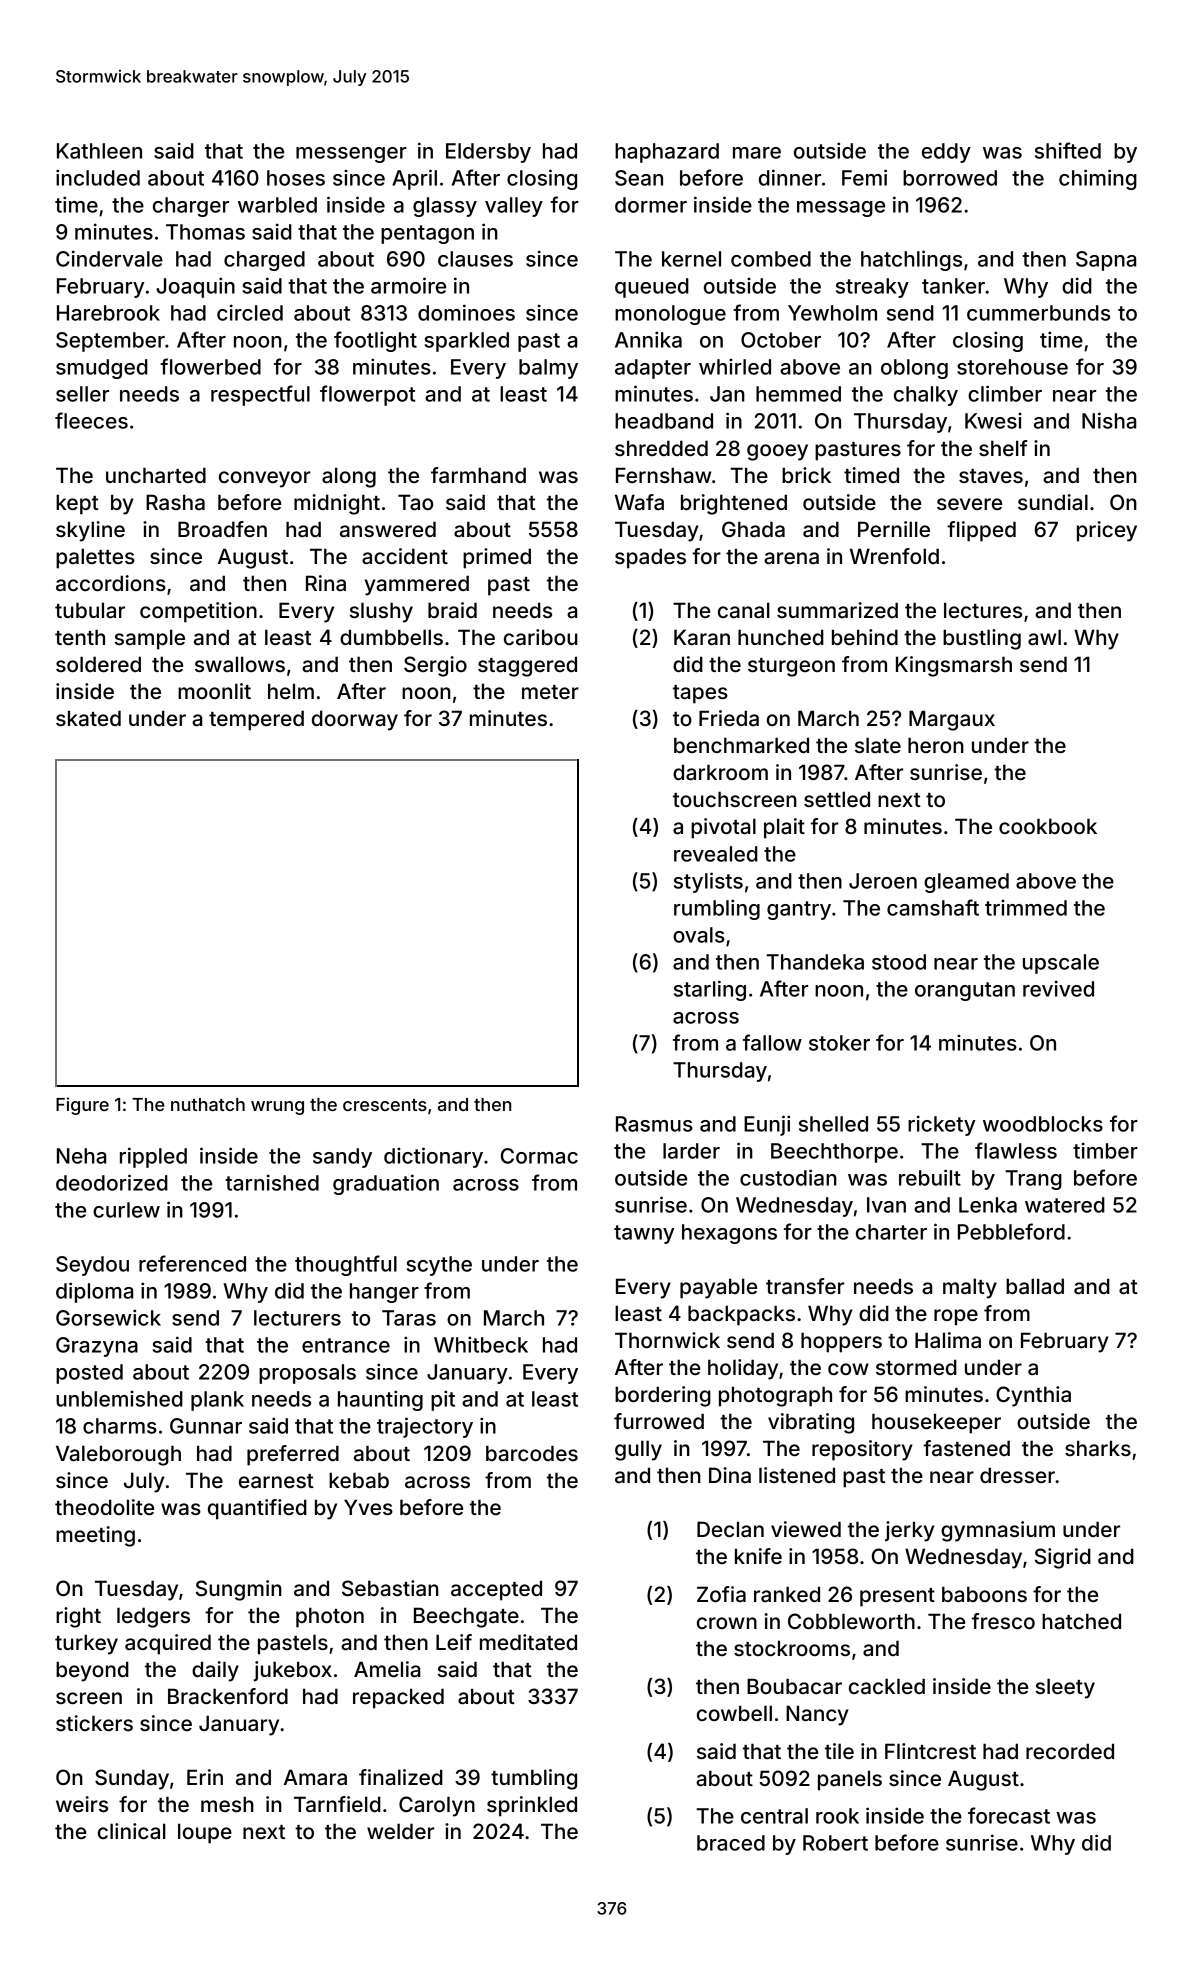 The height and width of the screenshot is (1965, 1193). Describe the element at coordinates (80, 637) in the screenshot. I see `tenth` at that location.
